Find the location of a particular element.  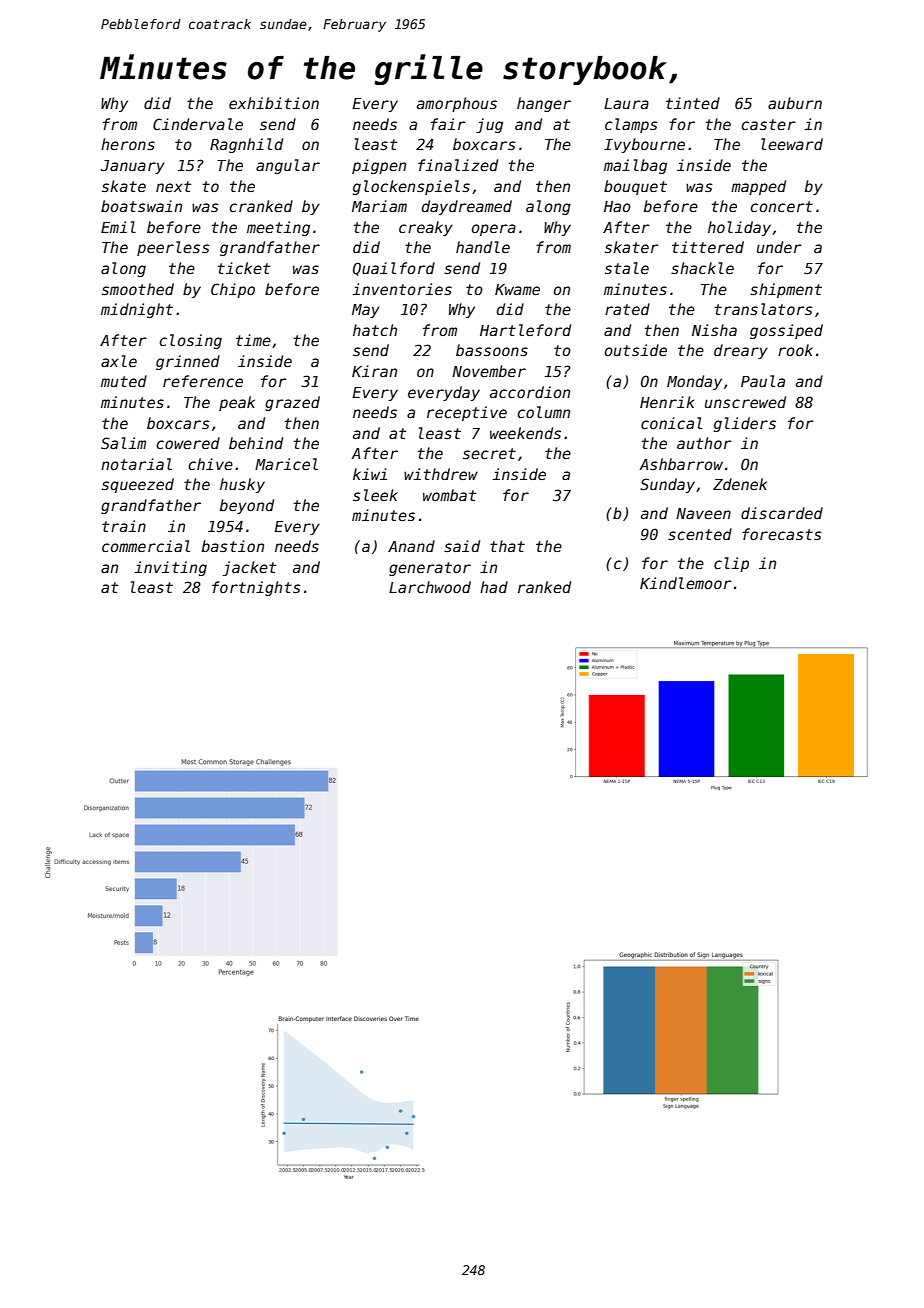

tinted is located at coordinates (693, 103).
